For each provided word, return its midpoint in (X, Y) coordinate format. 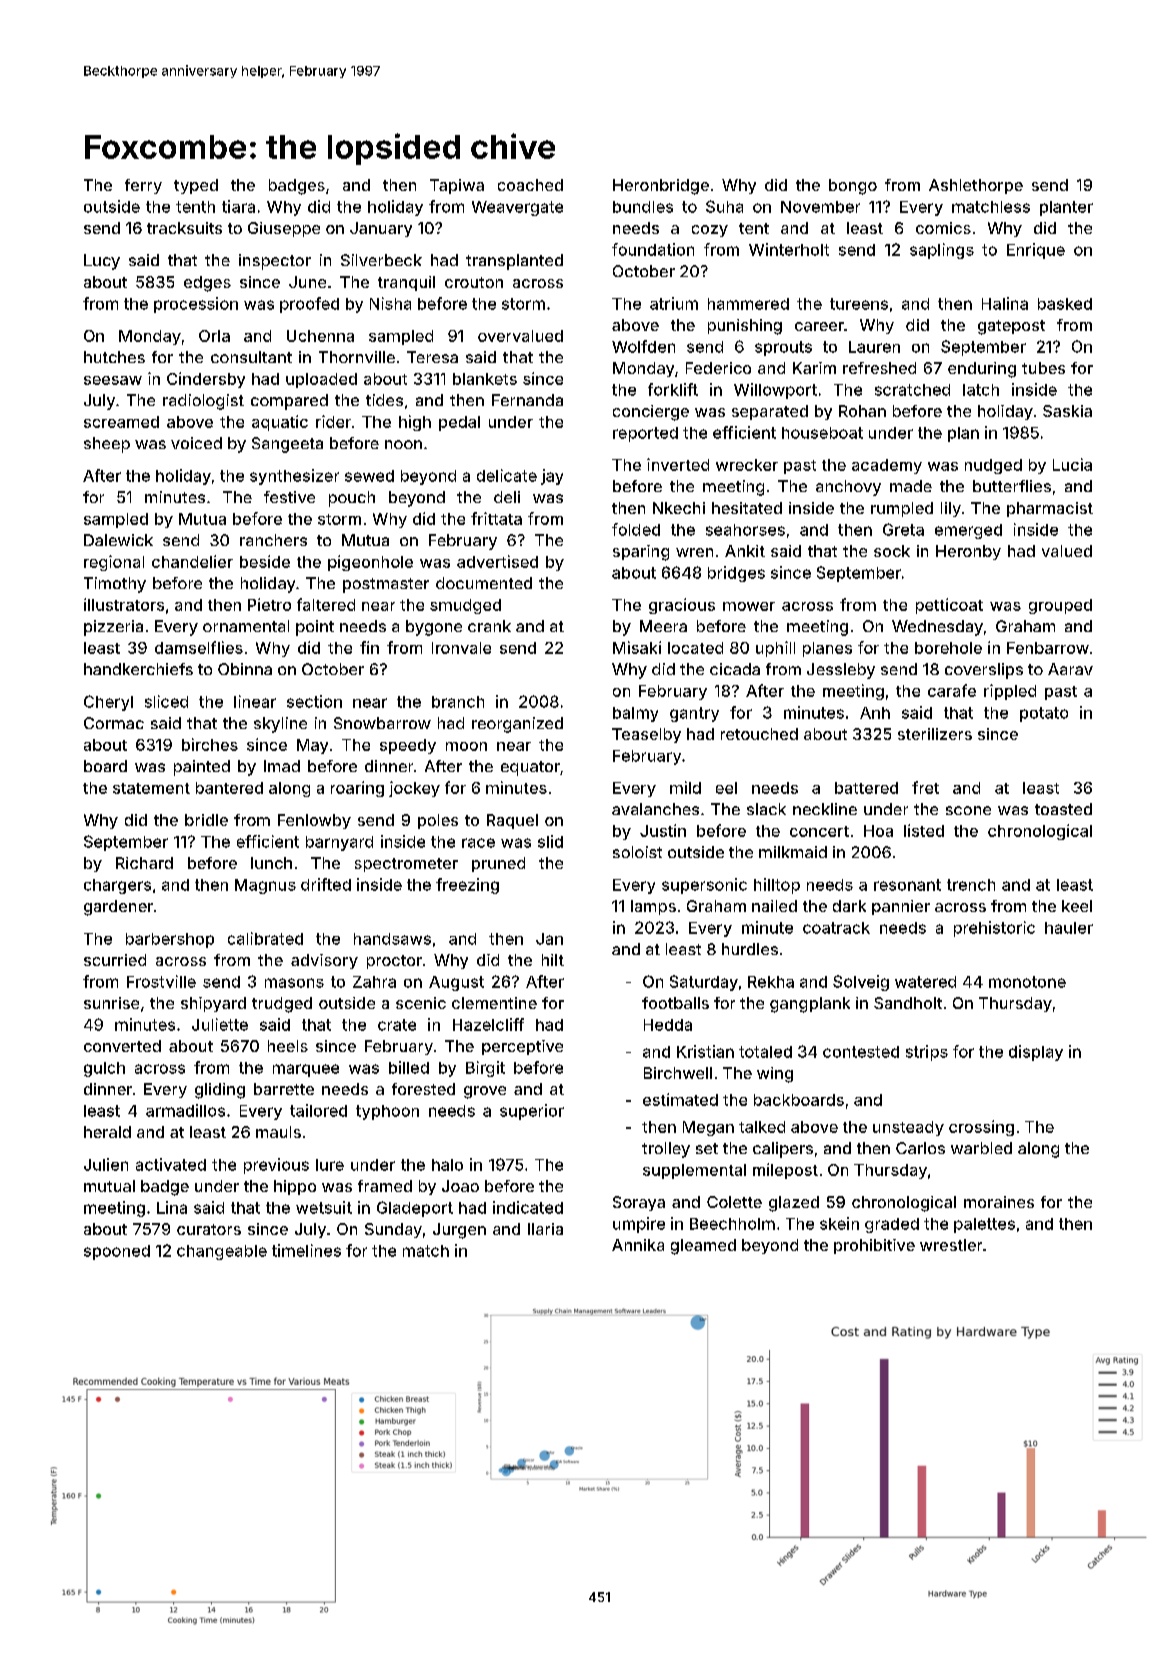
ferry (143, 186)
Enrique (1036, 251)
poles (438, 821)
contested (861, 1052)
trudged (282, 1005)
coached (530, 185)
